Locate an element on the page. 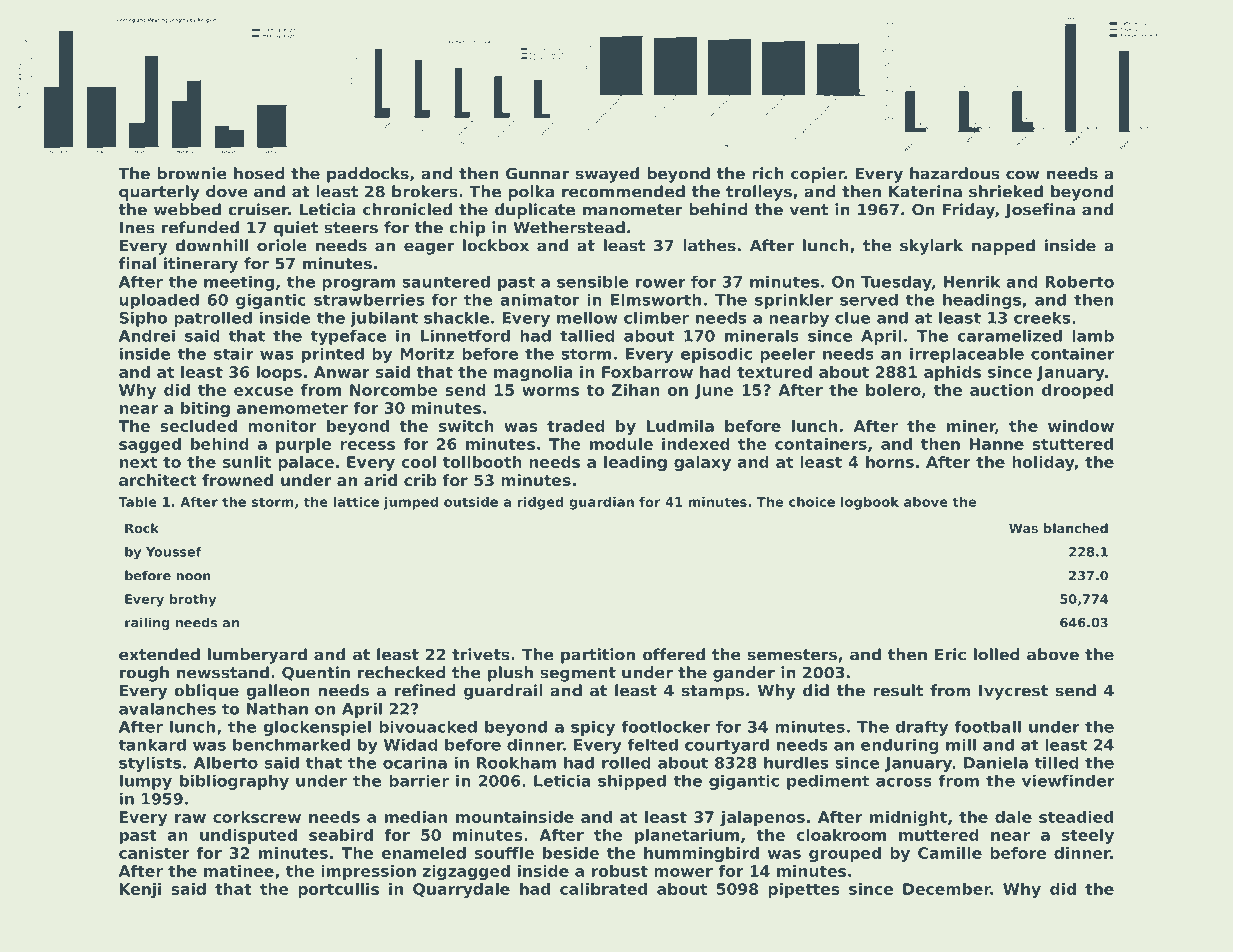  Eric is located at coordinates (950, 654).
